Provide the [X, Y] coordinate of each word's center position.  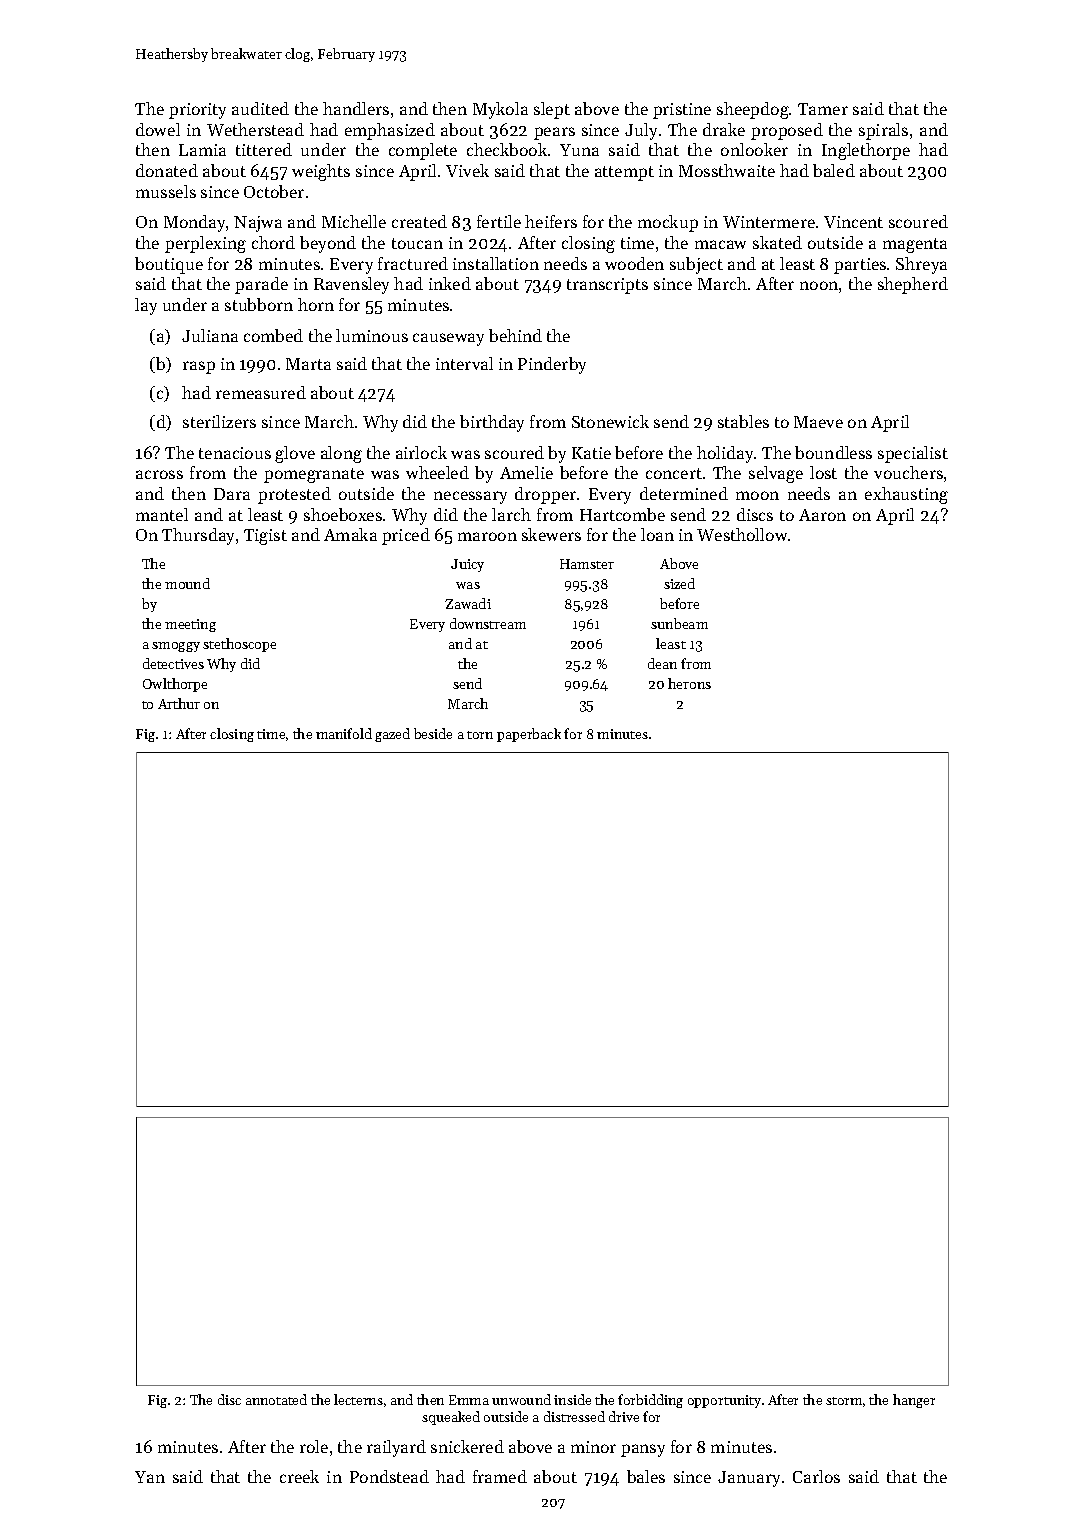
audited [260, 108]
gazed [392, 735]
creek [299, 1476]
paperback [529, 735]
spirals [883, 131]
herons [689, 683]
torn [480, 735]
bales [646, 1476]
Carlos [816, 1476]
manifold [344, 733]
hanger [914, 1401]
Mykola [500, 110]
